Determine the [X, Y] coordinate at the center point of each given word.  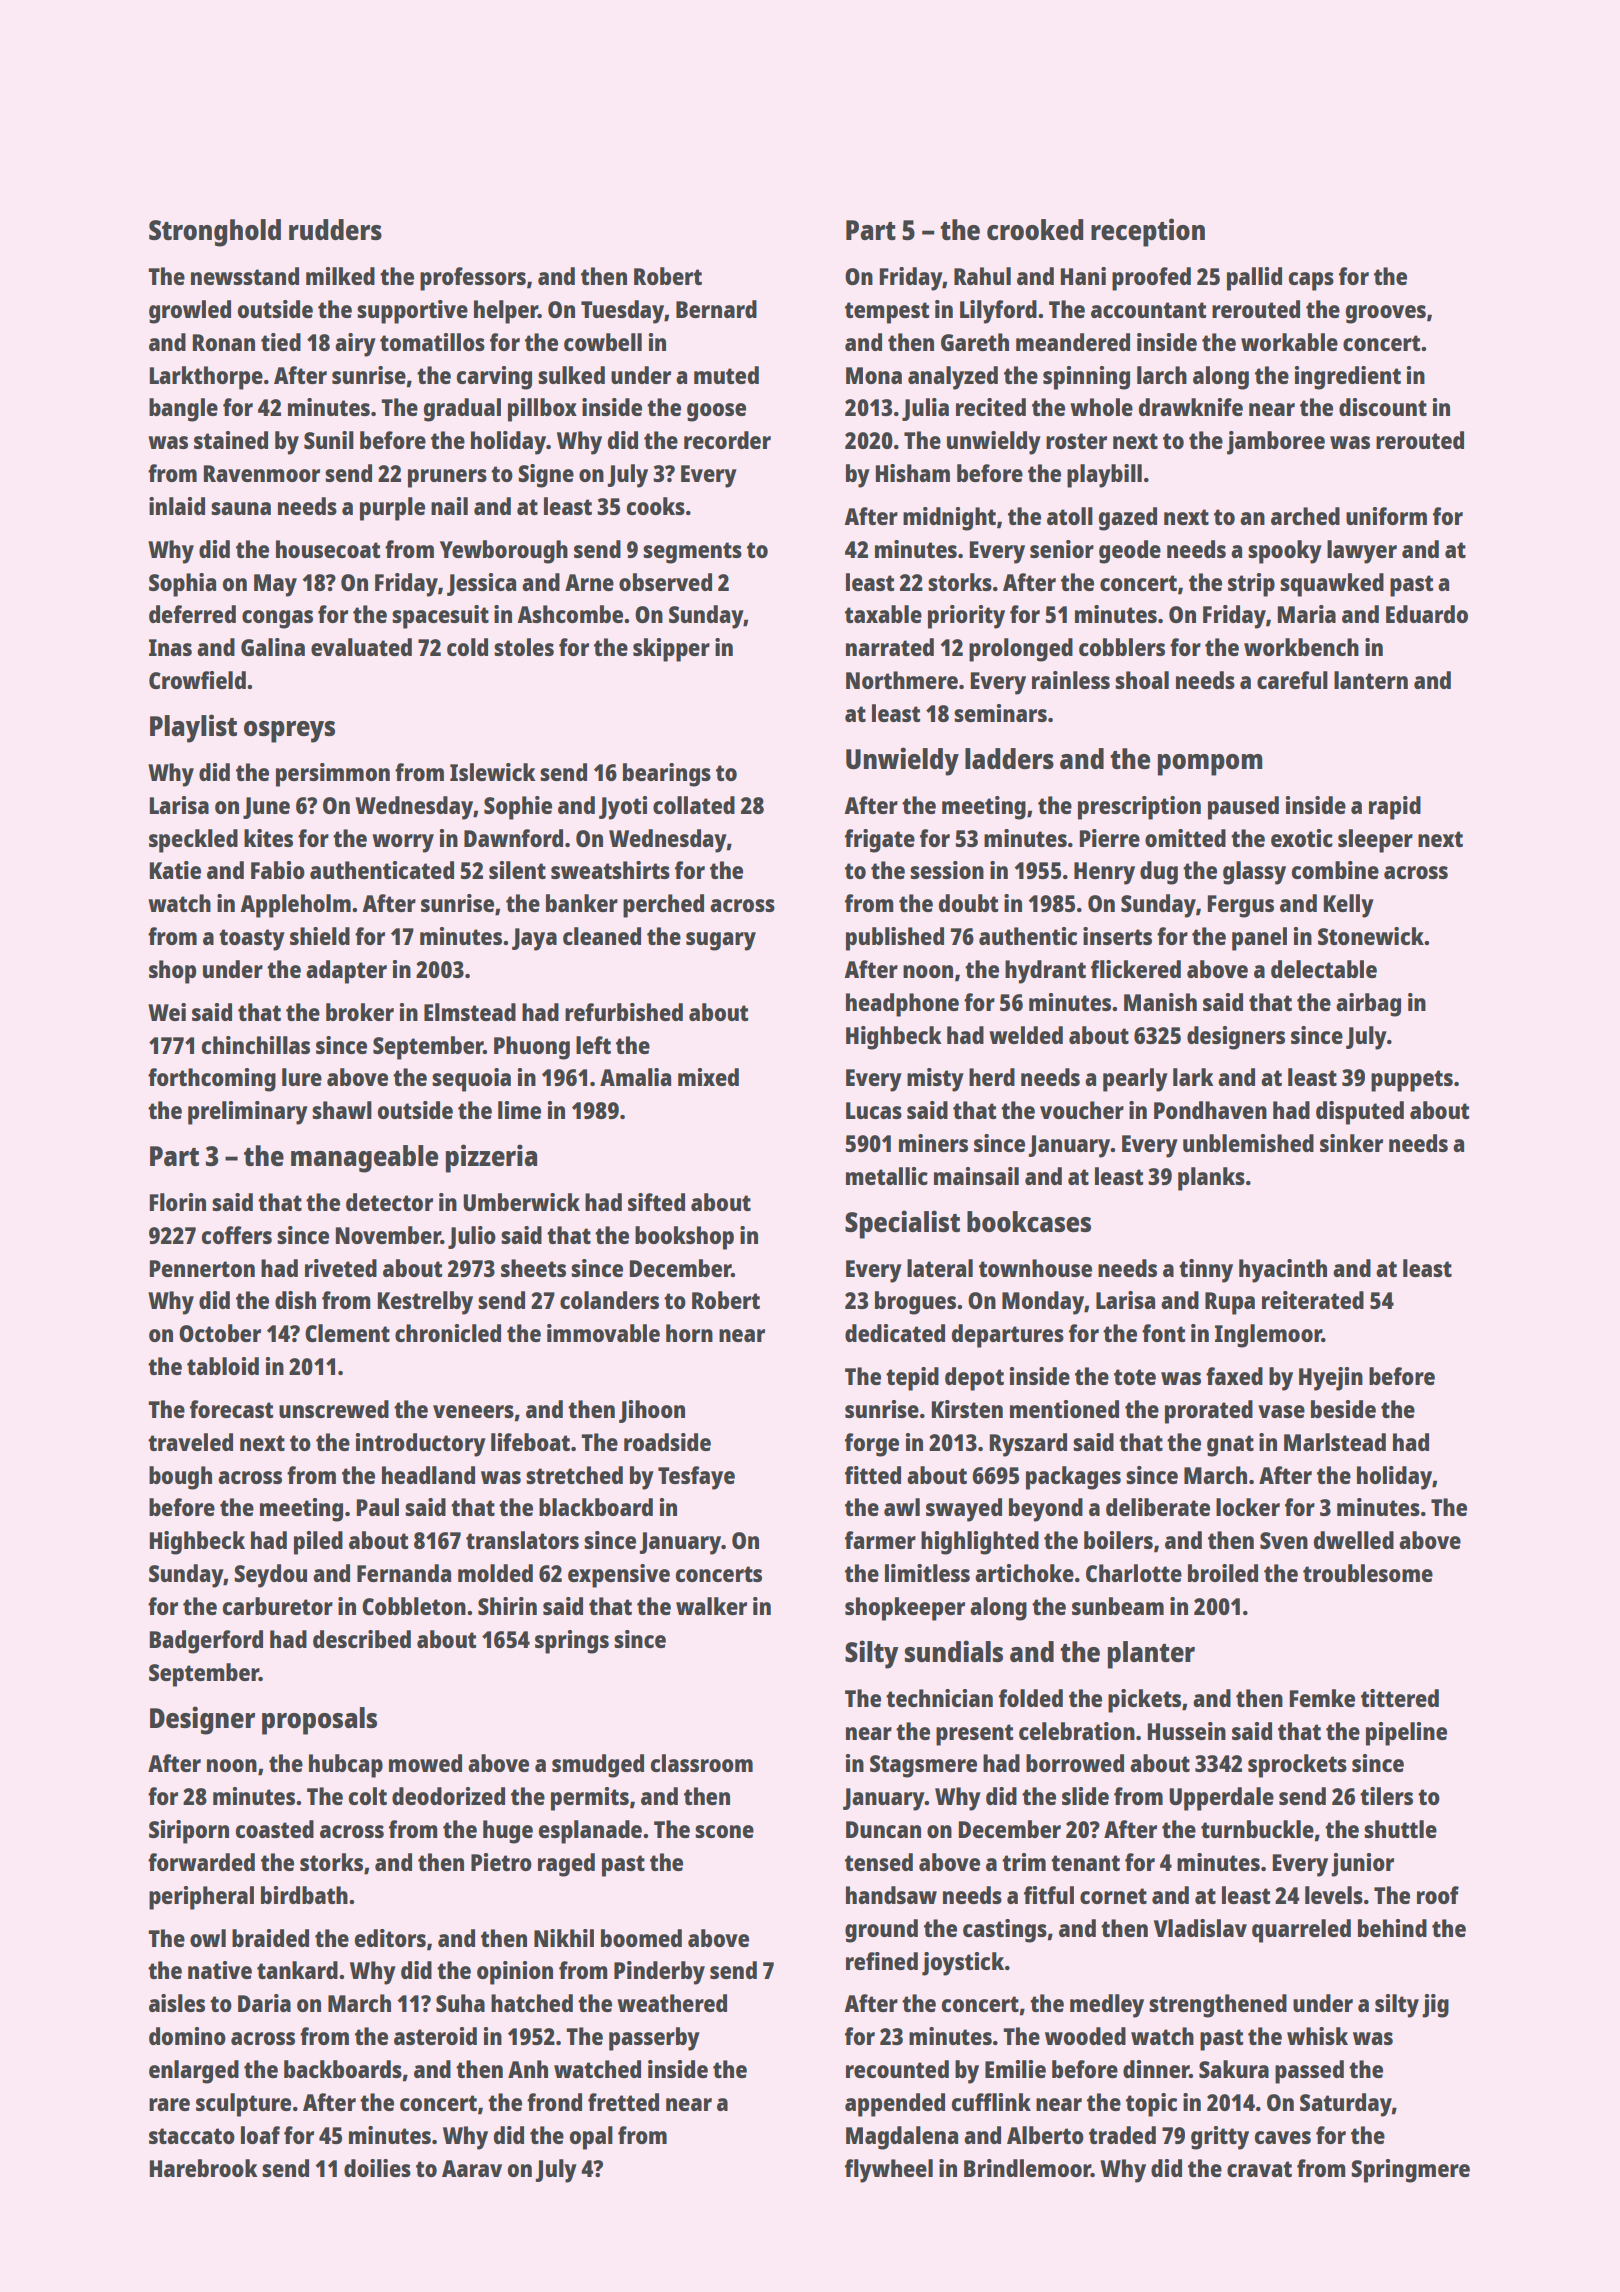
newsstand [245, 276]
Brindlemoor [1027, 2168]
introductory [421, 1445]
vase [1281, 1411]
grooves [1385, 314]
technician [939, 1698]
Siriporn [189, 1832]
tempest [887, 313]
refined [882, 1961]
